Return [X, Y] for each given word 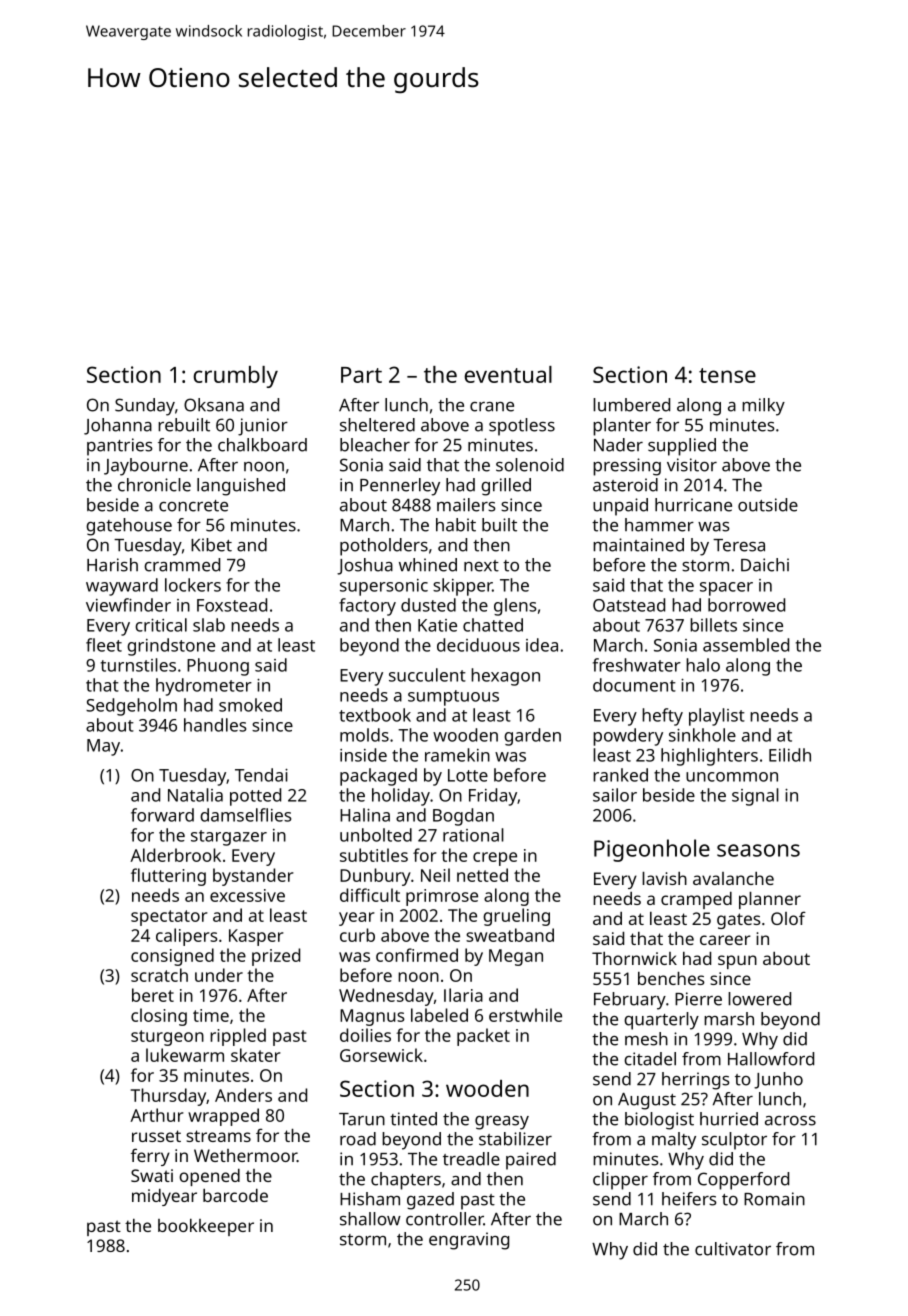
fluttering [168, 877]
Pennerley [400, 487]
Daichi [765, 565]
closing [159, 1017]
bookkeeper [206, 1227]
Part [361, 375]
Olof [788, 918]
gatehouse [129, 527]
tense [727, 375]
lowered [759, 999]
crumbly [236, 377]
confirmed [417, 955]
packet [483, 1037]
